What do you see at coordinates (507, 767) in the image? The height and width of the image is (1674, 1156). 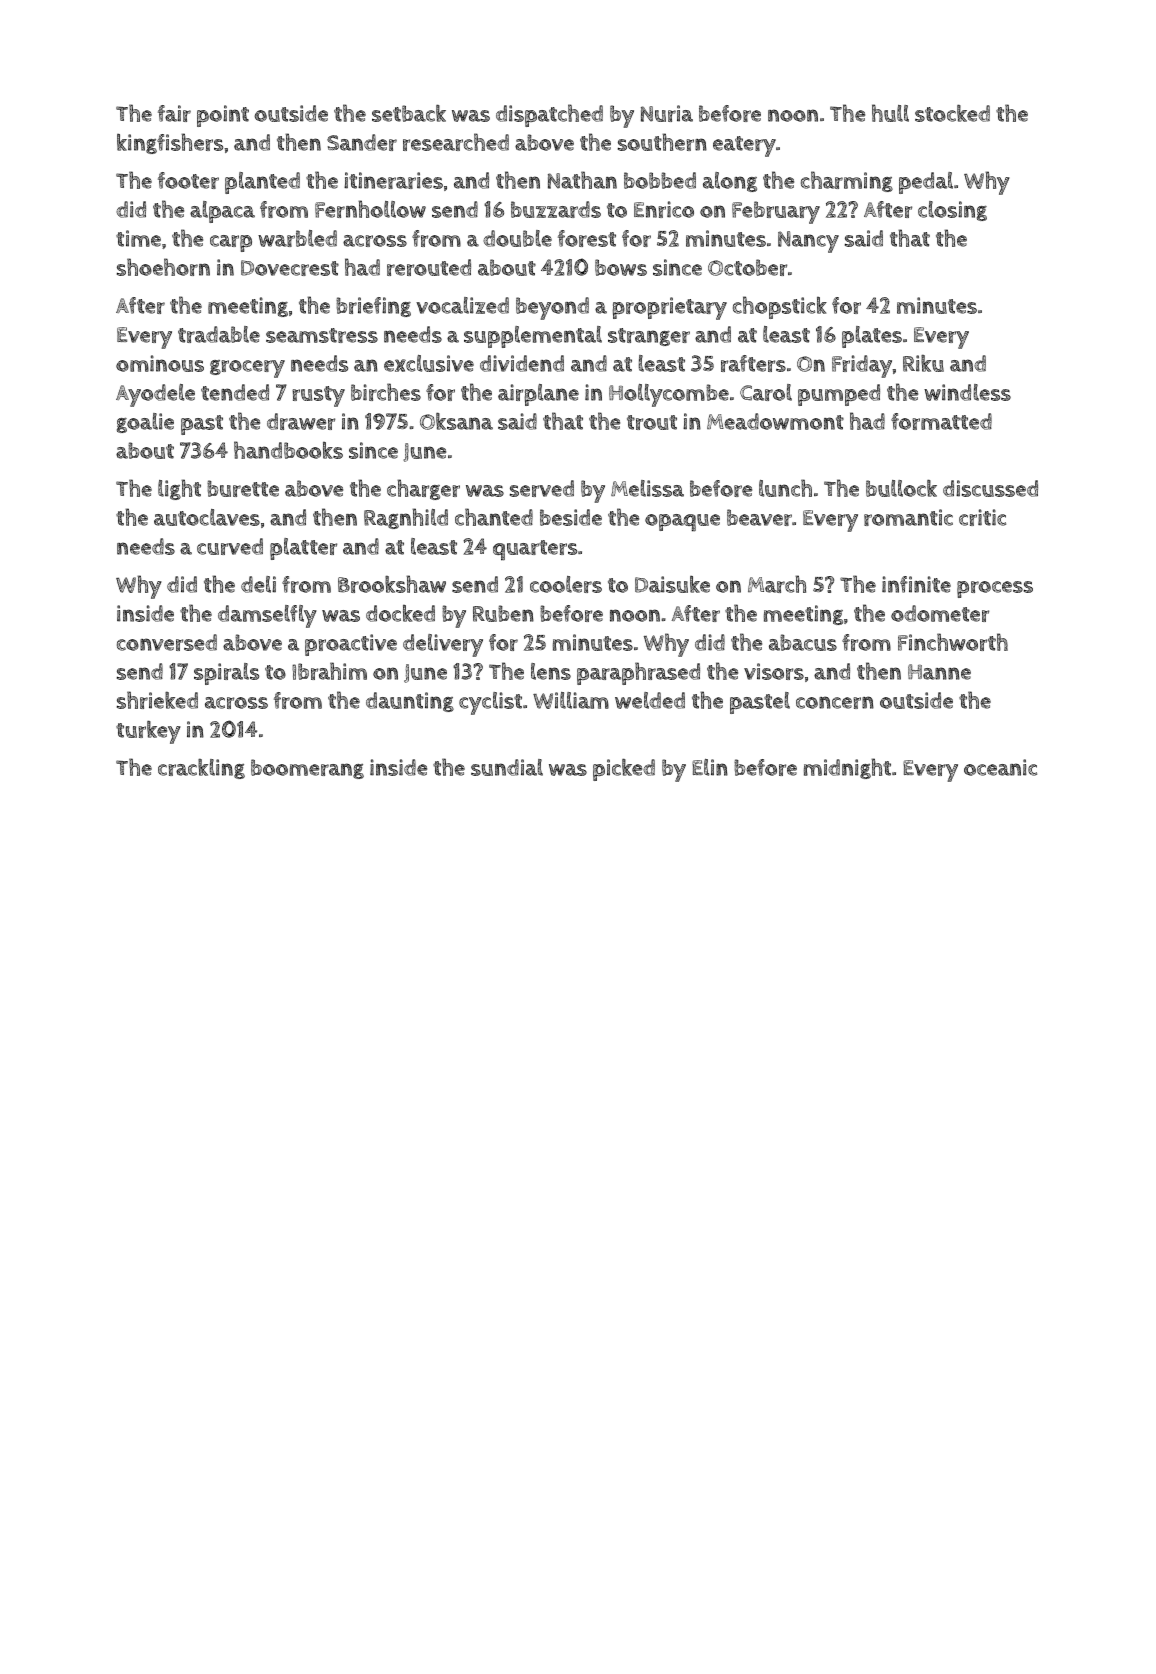 I see `sundial` at bounding box center [507, 767].
